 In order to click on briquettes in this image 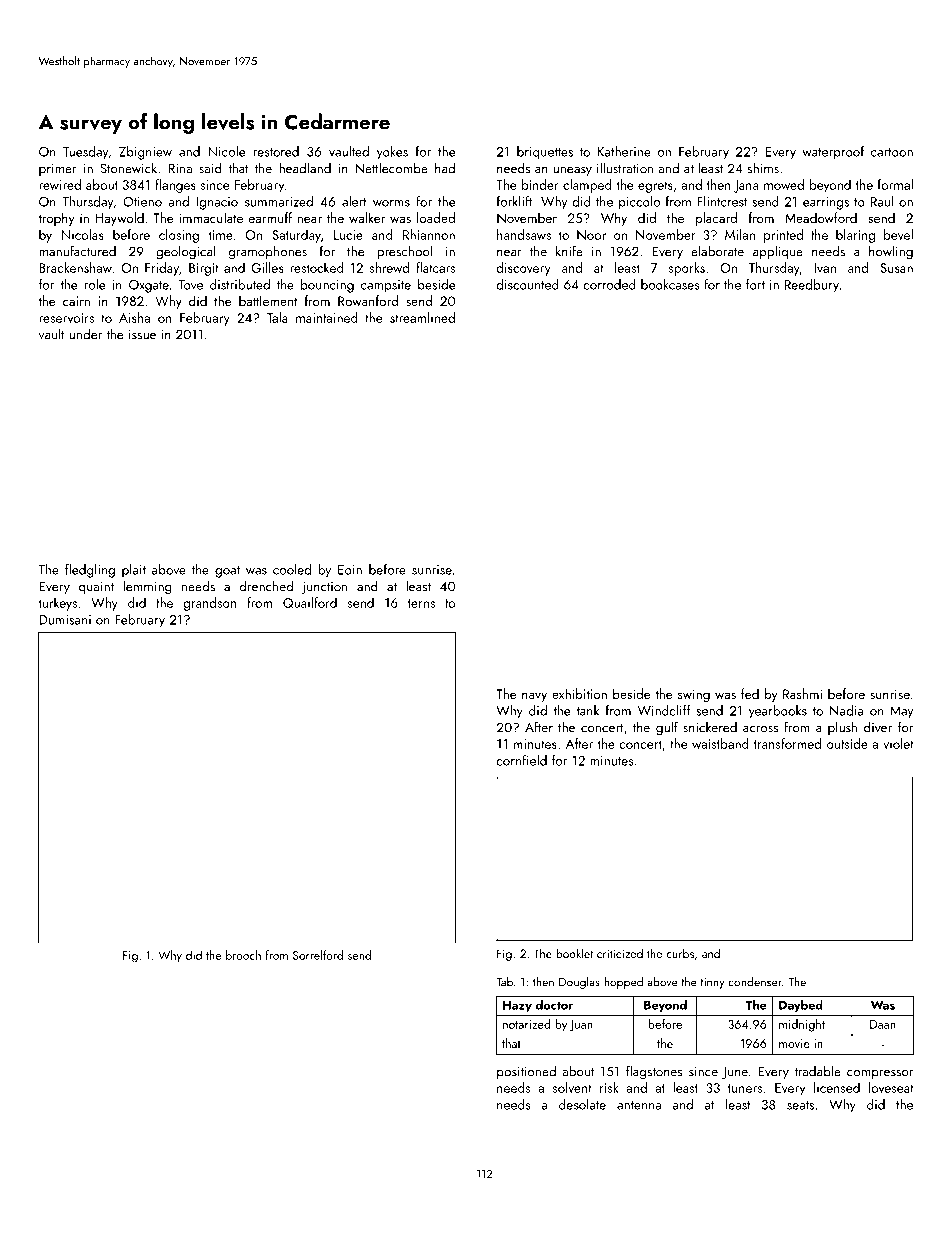, I will do `click(545, 153)`.
